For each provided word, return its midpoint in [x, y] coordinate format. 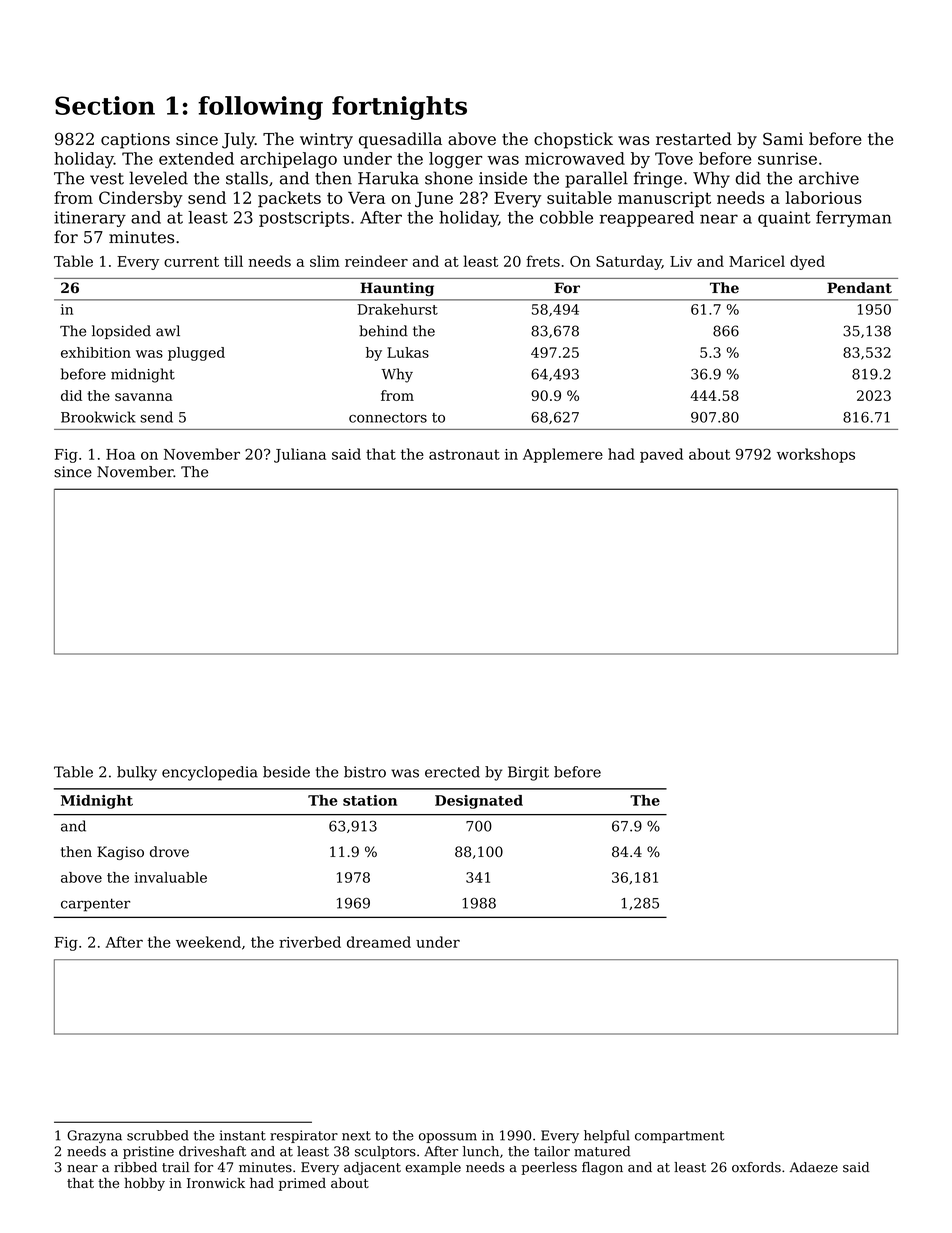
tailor [552, 1151]
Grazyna [94, 1137]
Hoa [120, 454]
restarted [694, 138]
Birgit [528, 773]
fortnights [399, 108]
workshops [816, 455]
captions [135, 141]
